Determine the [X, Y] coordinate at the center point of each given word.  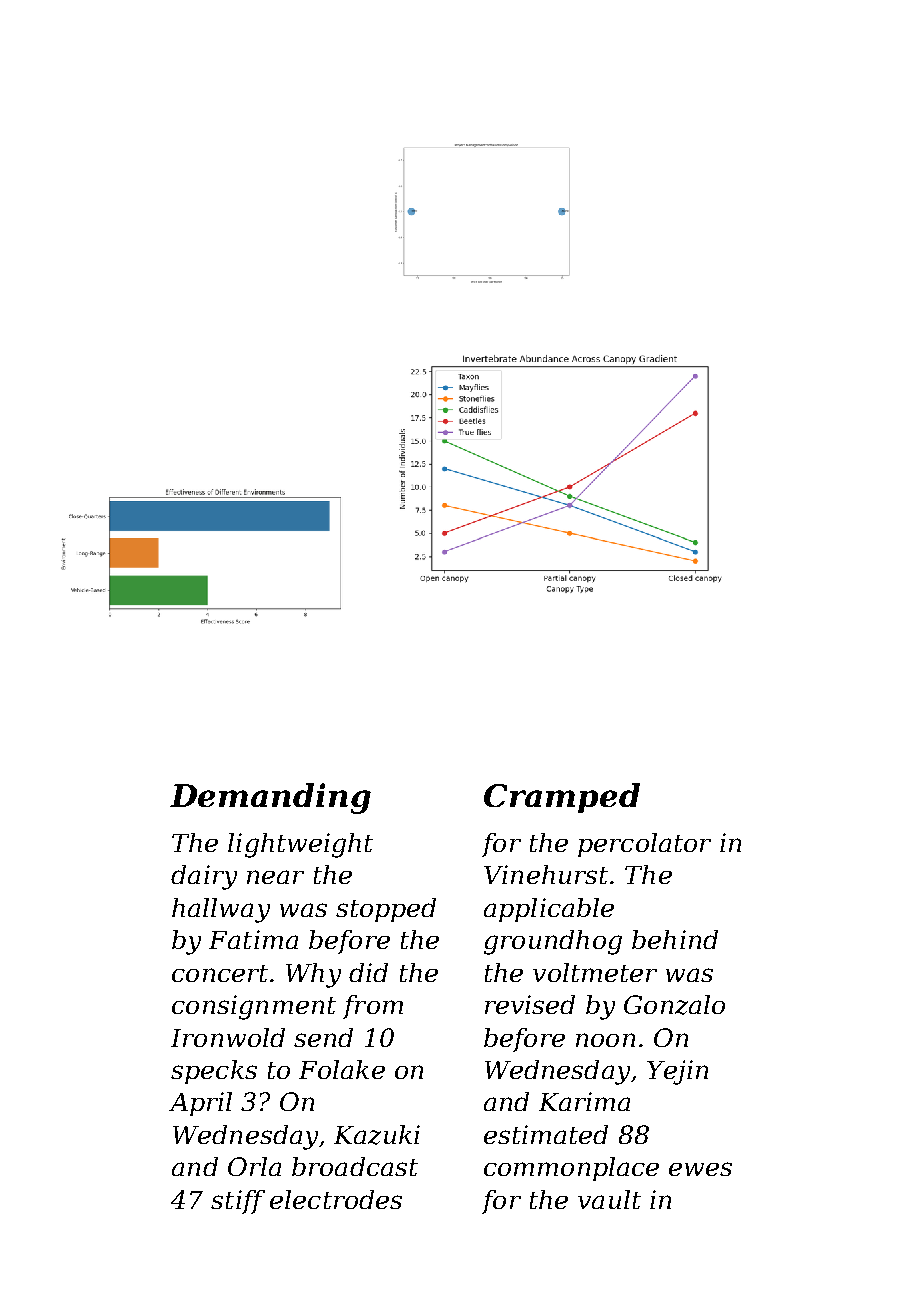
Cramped [562, 798]
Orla [254, 1166]
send [323, 1037]
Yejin [677, 1072]
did [368, 972]
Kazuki [377, 1135]
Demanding [270, 798]
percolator [644, 845]
